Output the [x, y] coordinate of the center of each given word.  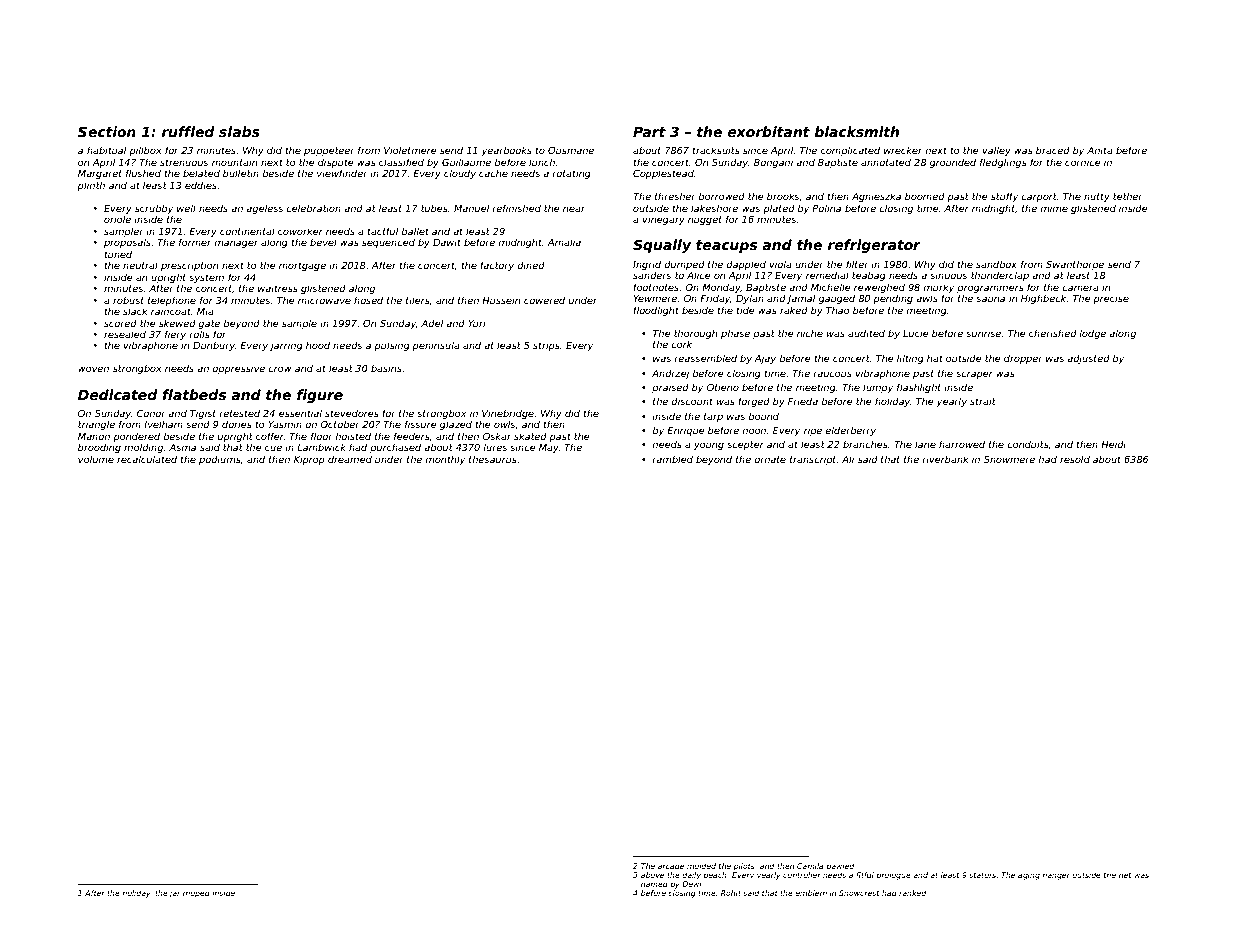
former [195, 242]
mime [1054, 208]
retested [239, 413]
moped [196, 894]
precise [1111, 299]
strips [546, 346]
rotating [571, 174]
